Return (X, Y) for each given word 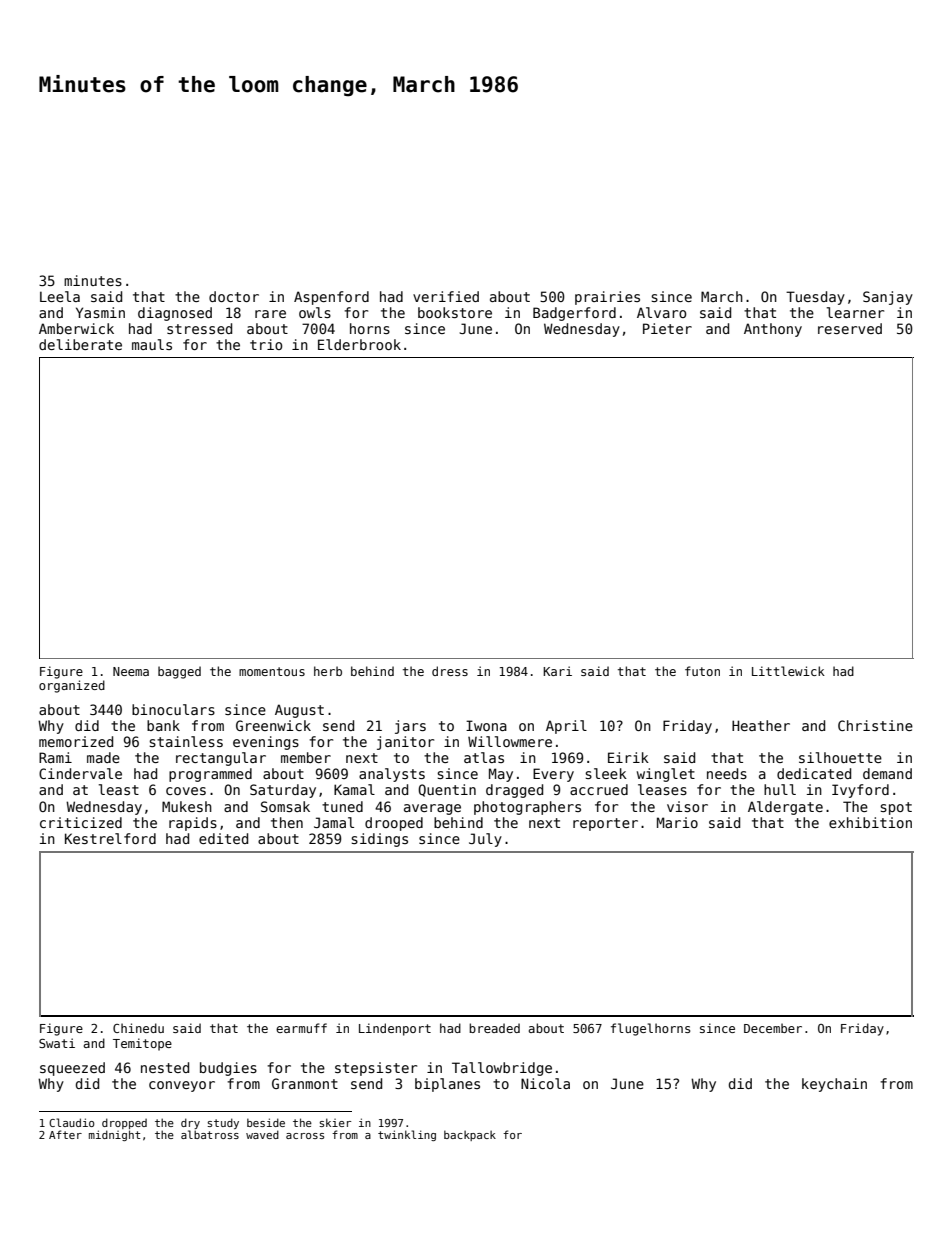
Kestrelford (110, 838)
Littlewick (788, 671)
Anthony (773, 330)
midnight (114, 1135)
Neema (131, 671)
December (773, 1028)
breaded (494, 1028)
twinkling (407, 1135)
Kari (557, 671)
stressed (199, 328)
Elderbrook (359, 344)
